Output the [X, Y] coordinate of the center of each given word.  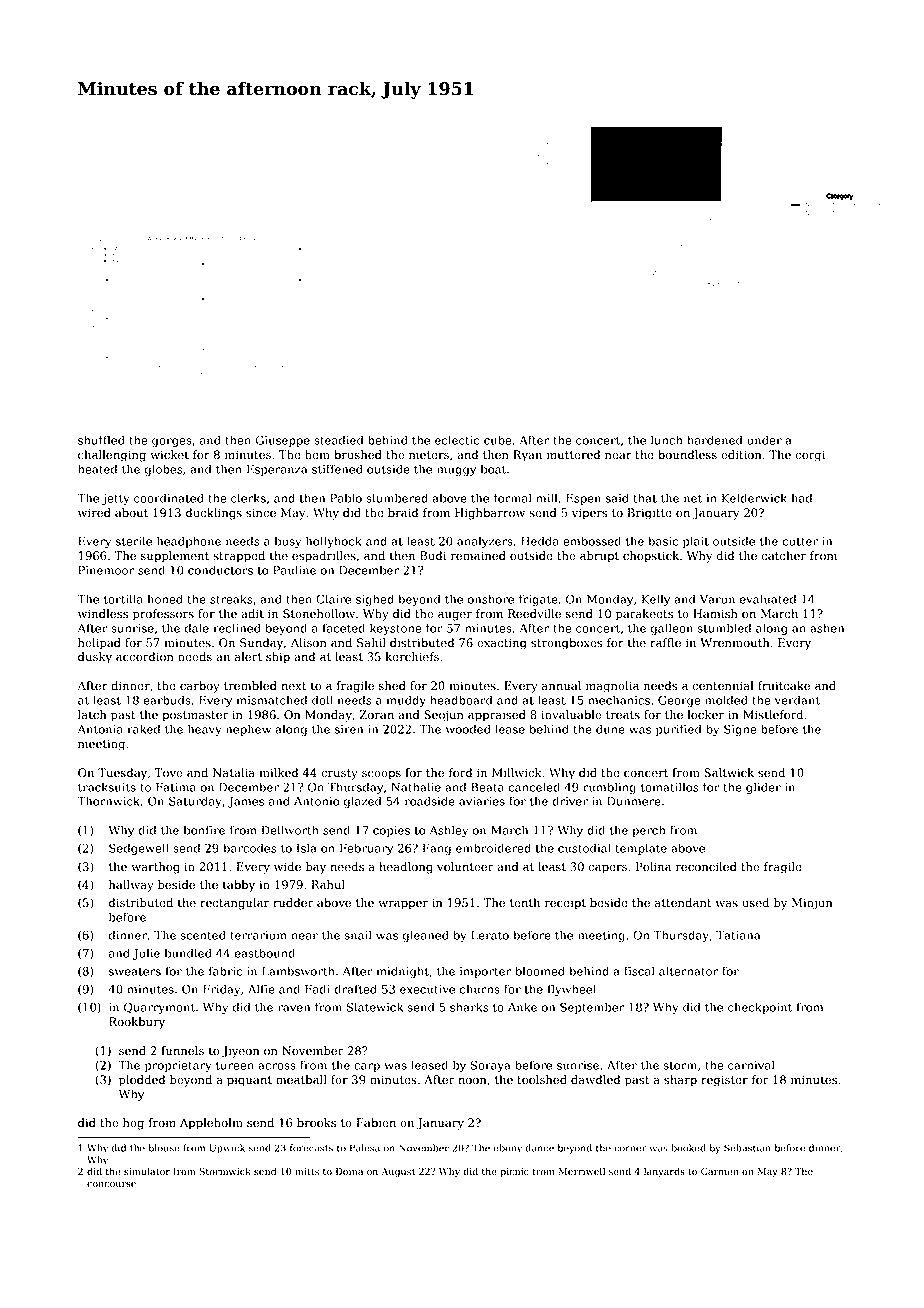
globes [163, 470]
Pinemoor [106, 570]
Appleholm [211, 1124]
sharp [680, 1081]
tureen [235, 1065]
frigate [538, 600]
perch [649, 831]
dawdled [595, 1080]
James [246, 802]
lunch [667, 440]
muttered [573, 455]
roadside [430, 801]
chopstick [651, 557]
